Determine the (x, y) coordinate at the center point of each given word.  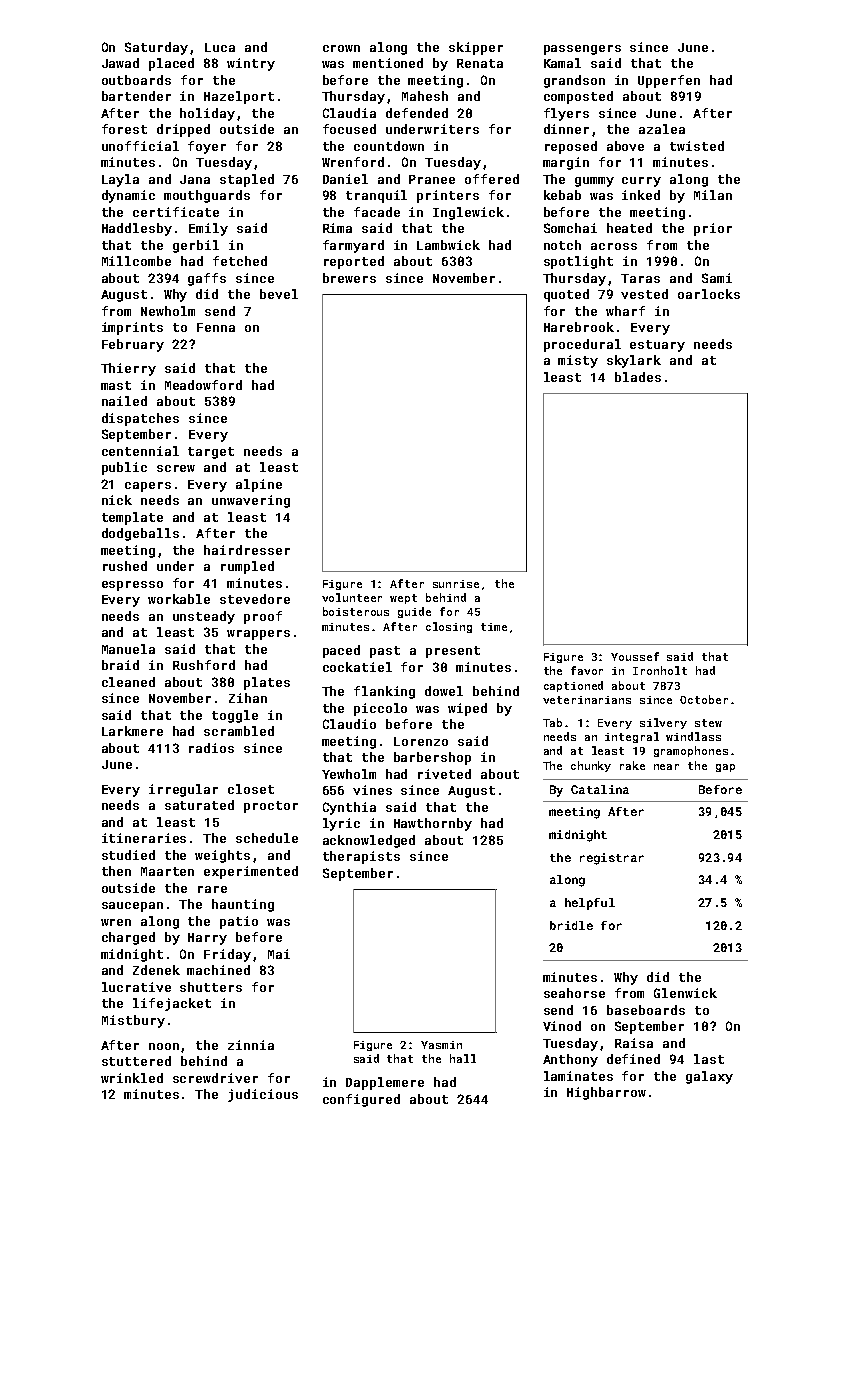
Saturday (156, 48)
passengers (582, 50)
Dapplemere (385, 1083)
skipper (476, 48)
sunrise (456, 584)
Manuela (128, 649)
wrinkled (132, 1078)
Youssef (635, 656)
